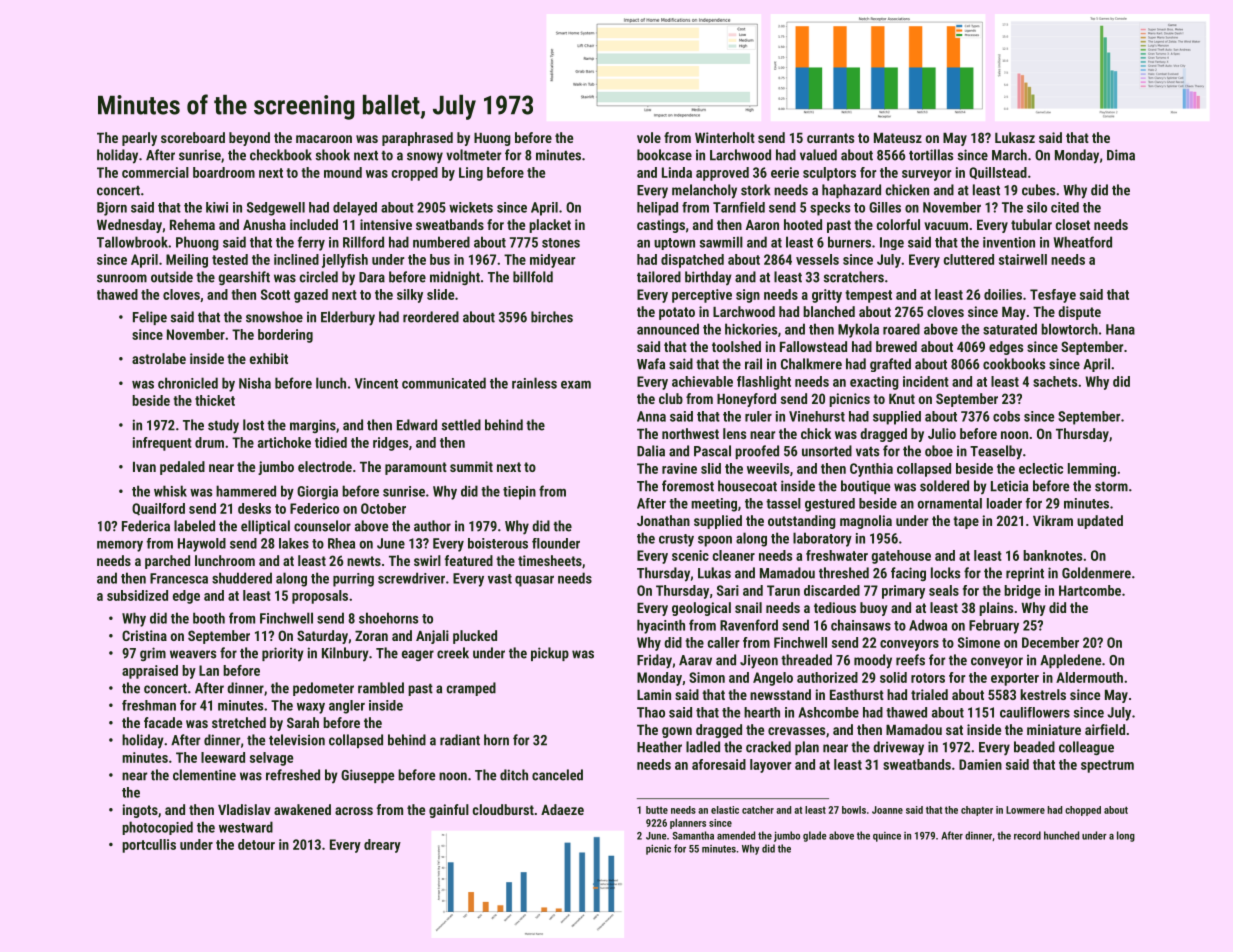 The height and width of the screenshot is (952, 1233). Describe the element at coordinates (942, 433) in the screenshot. I see `Julio` at that location.
